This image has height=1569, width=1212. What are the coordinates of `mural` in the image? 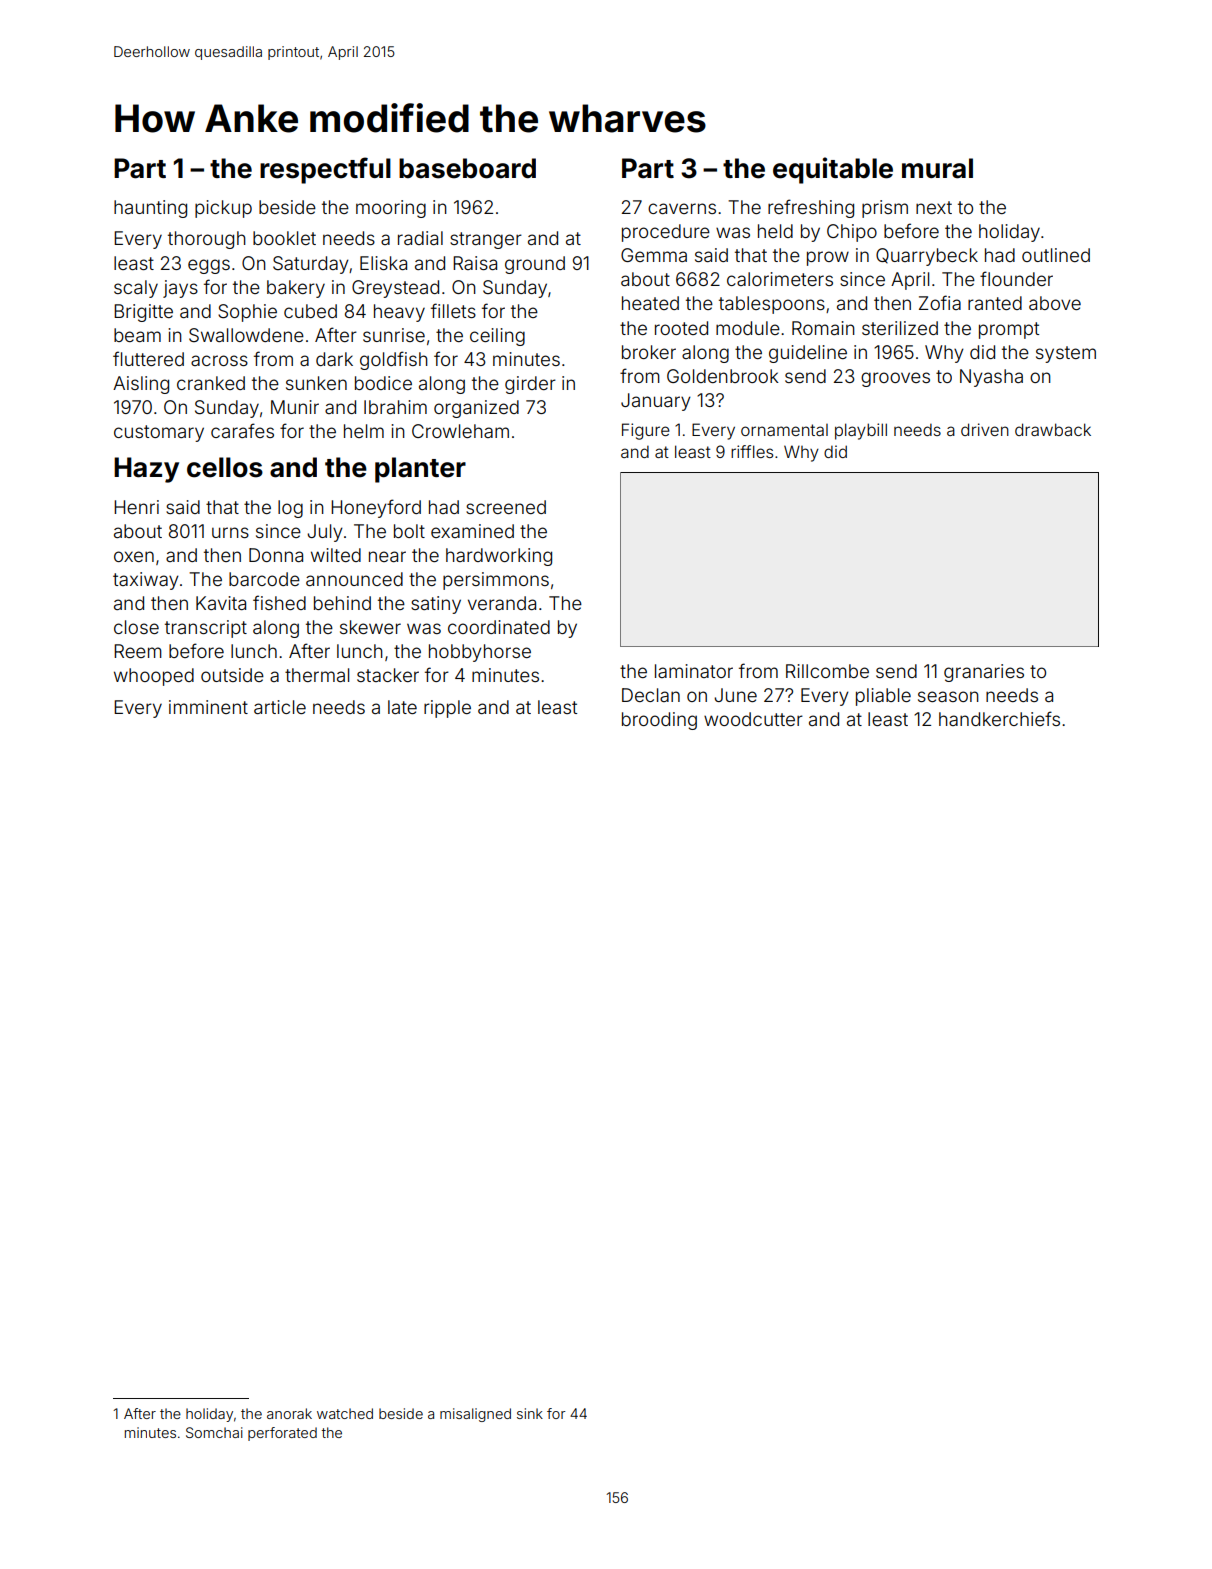 It's located at (937, 168).
